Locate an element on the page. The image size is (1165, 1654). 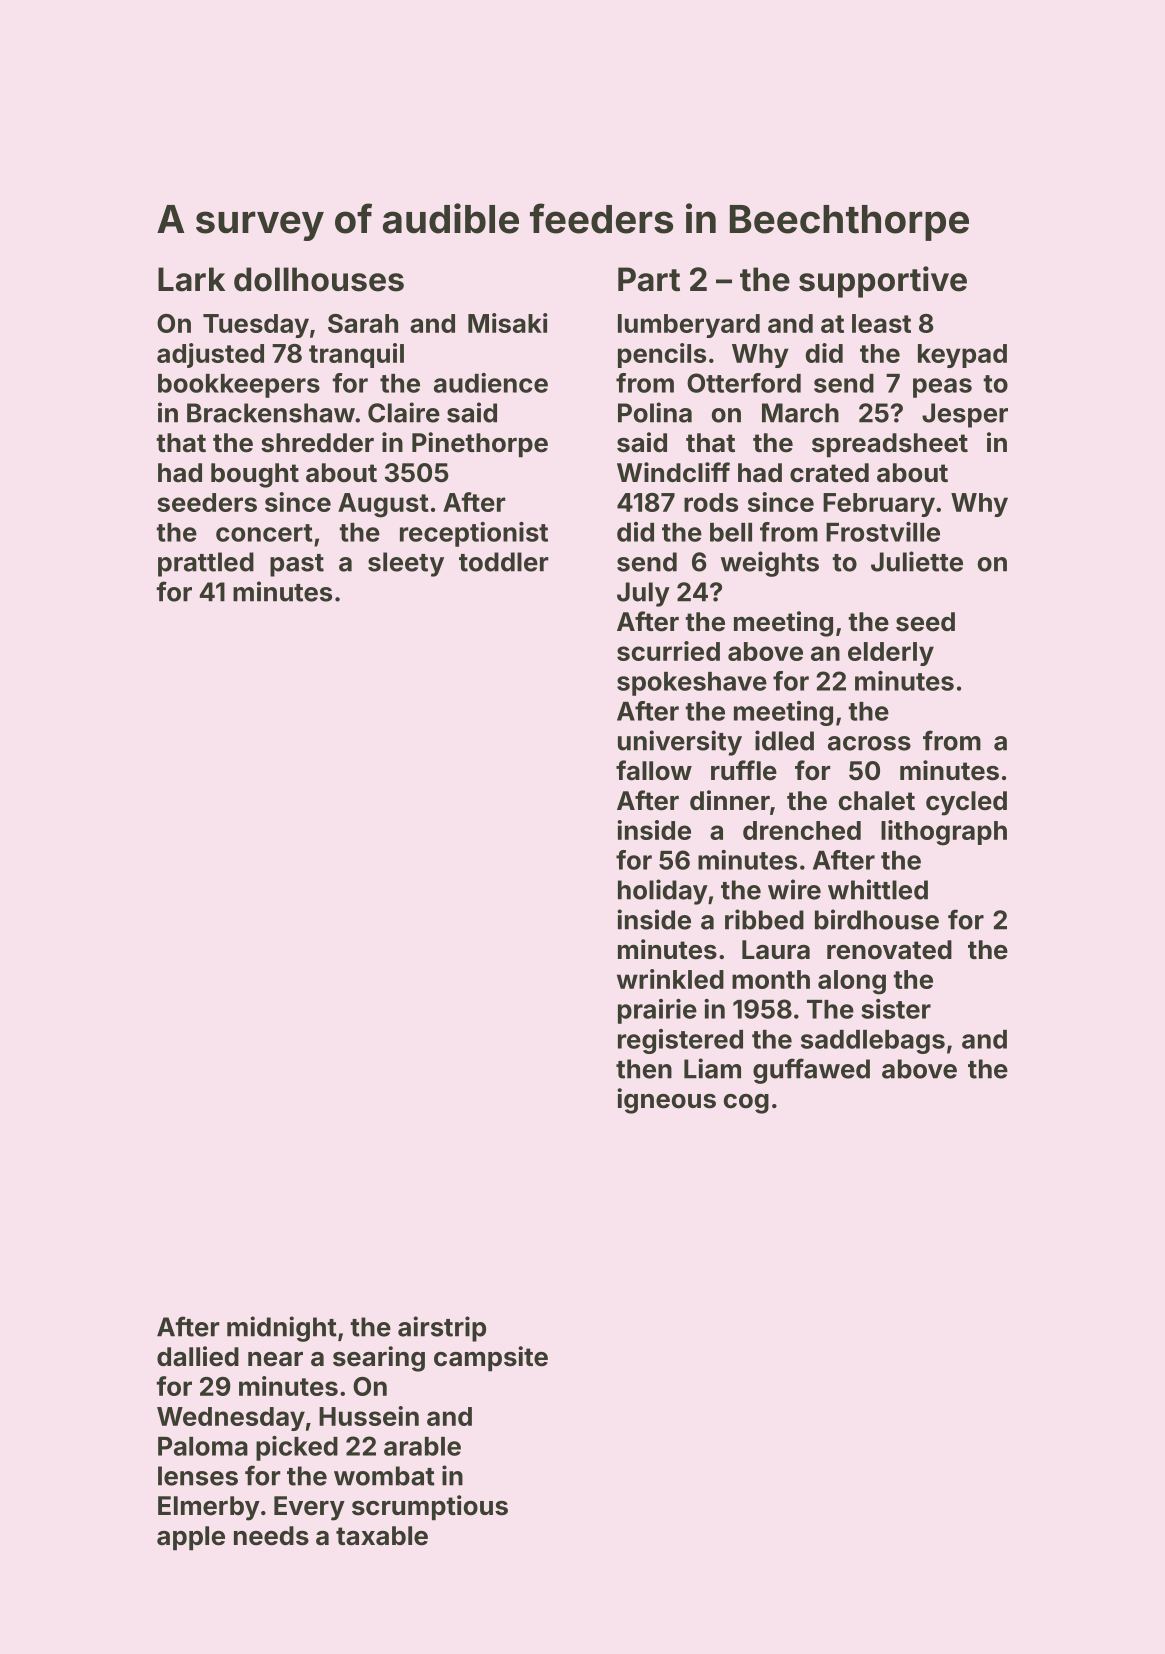
airstrip is located at coordinates (442, 1329).
